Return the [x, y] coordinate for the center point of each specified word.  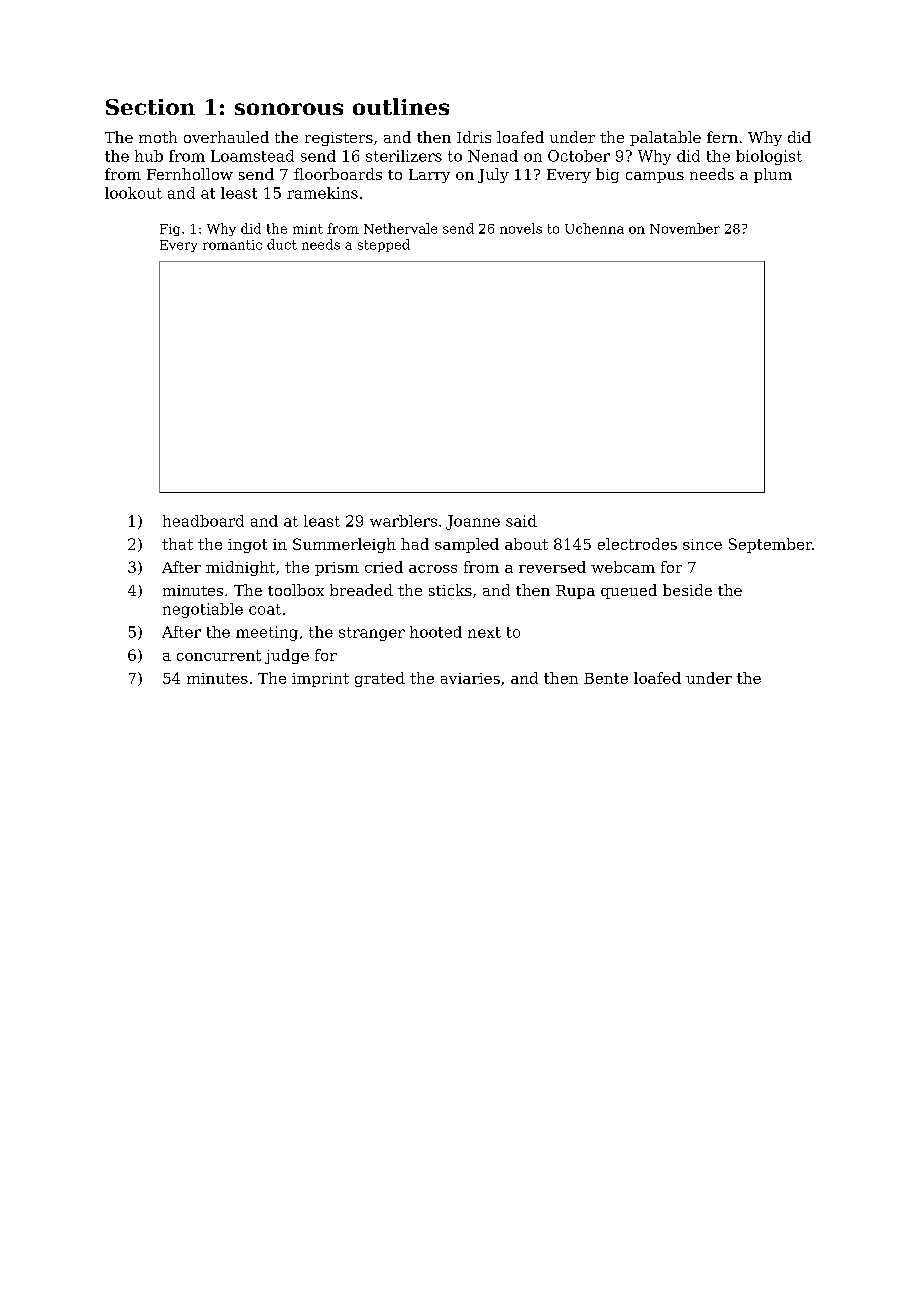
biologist [769, 157]
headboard [203, 521]
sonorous [289, 109]
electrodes [637, 544]
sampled [467, 545]
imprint [320, 680]
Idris [474, 137]
